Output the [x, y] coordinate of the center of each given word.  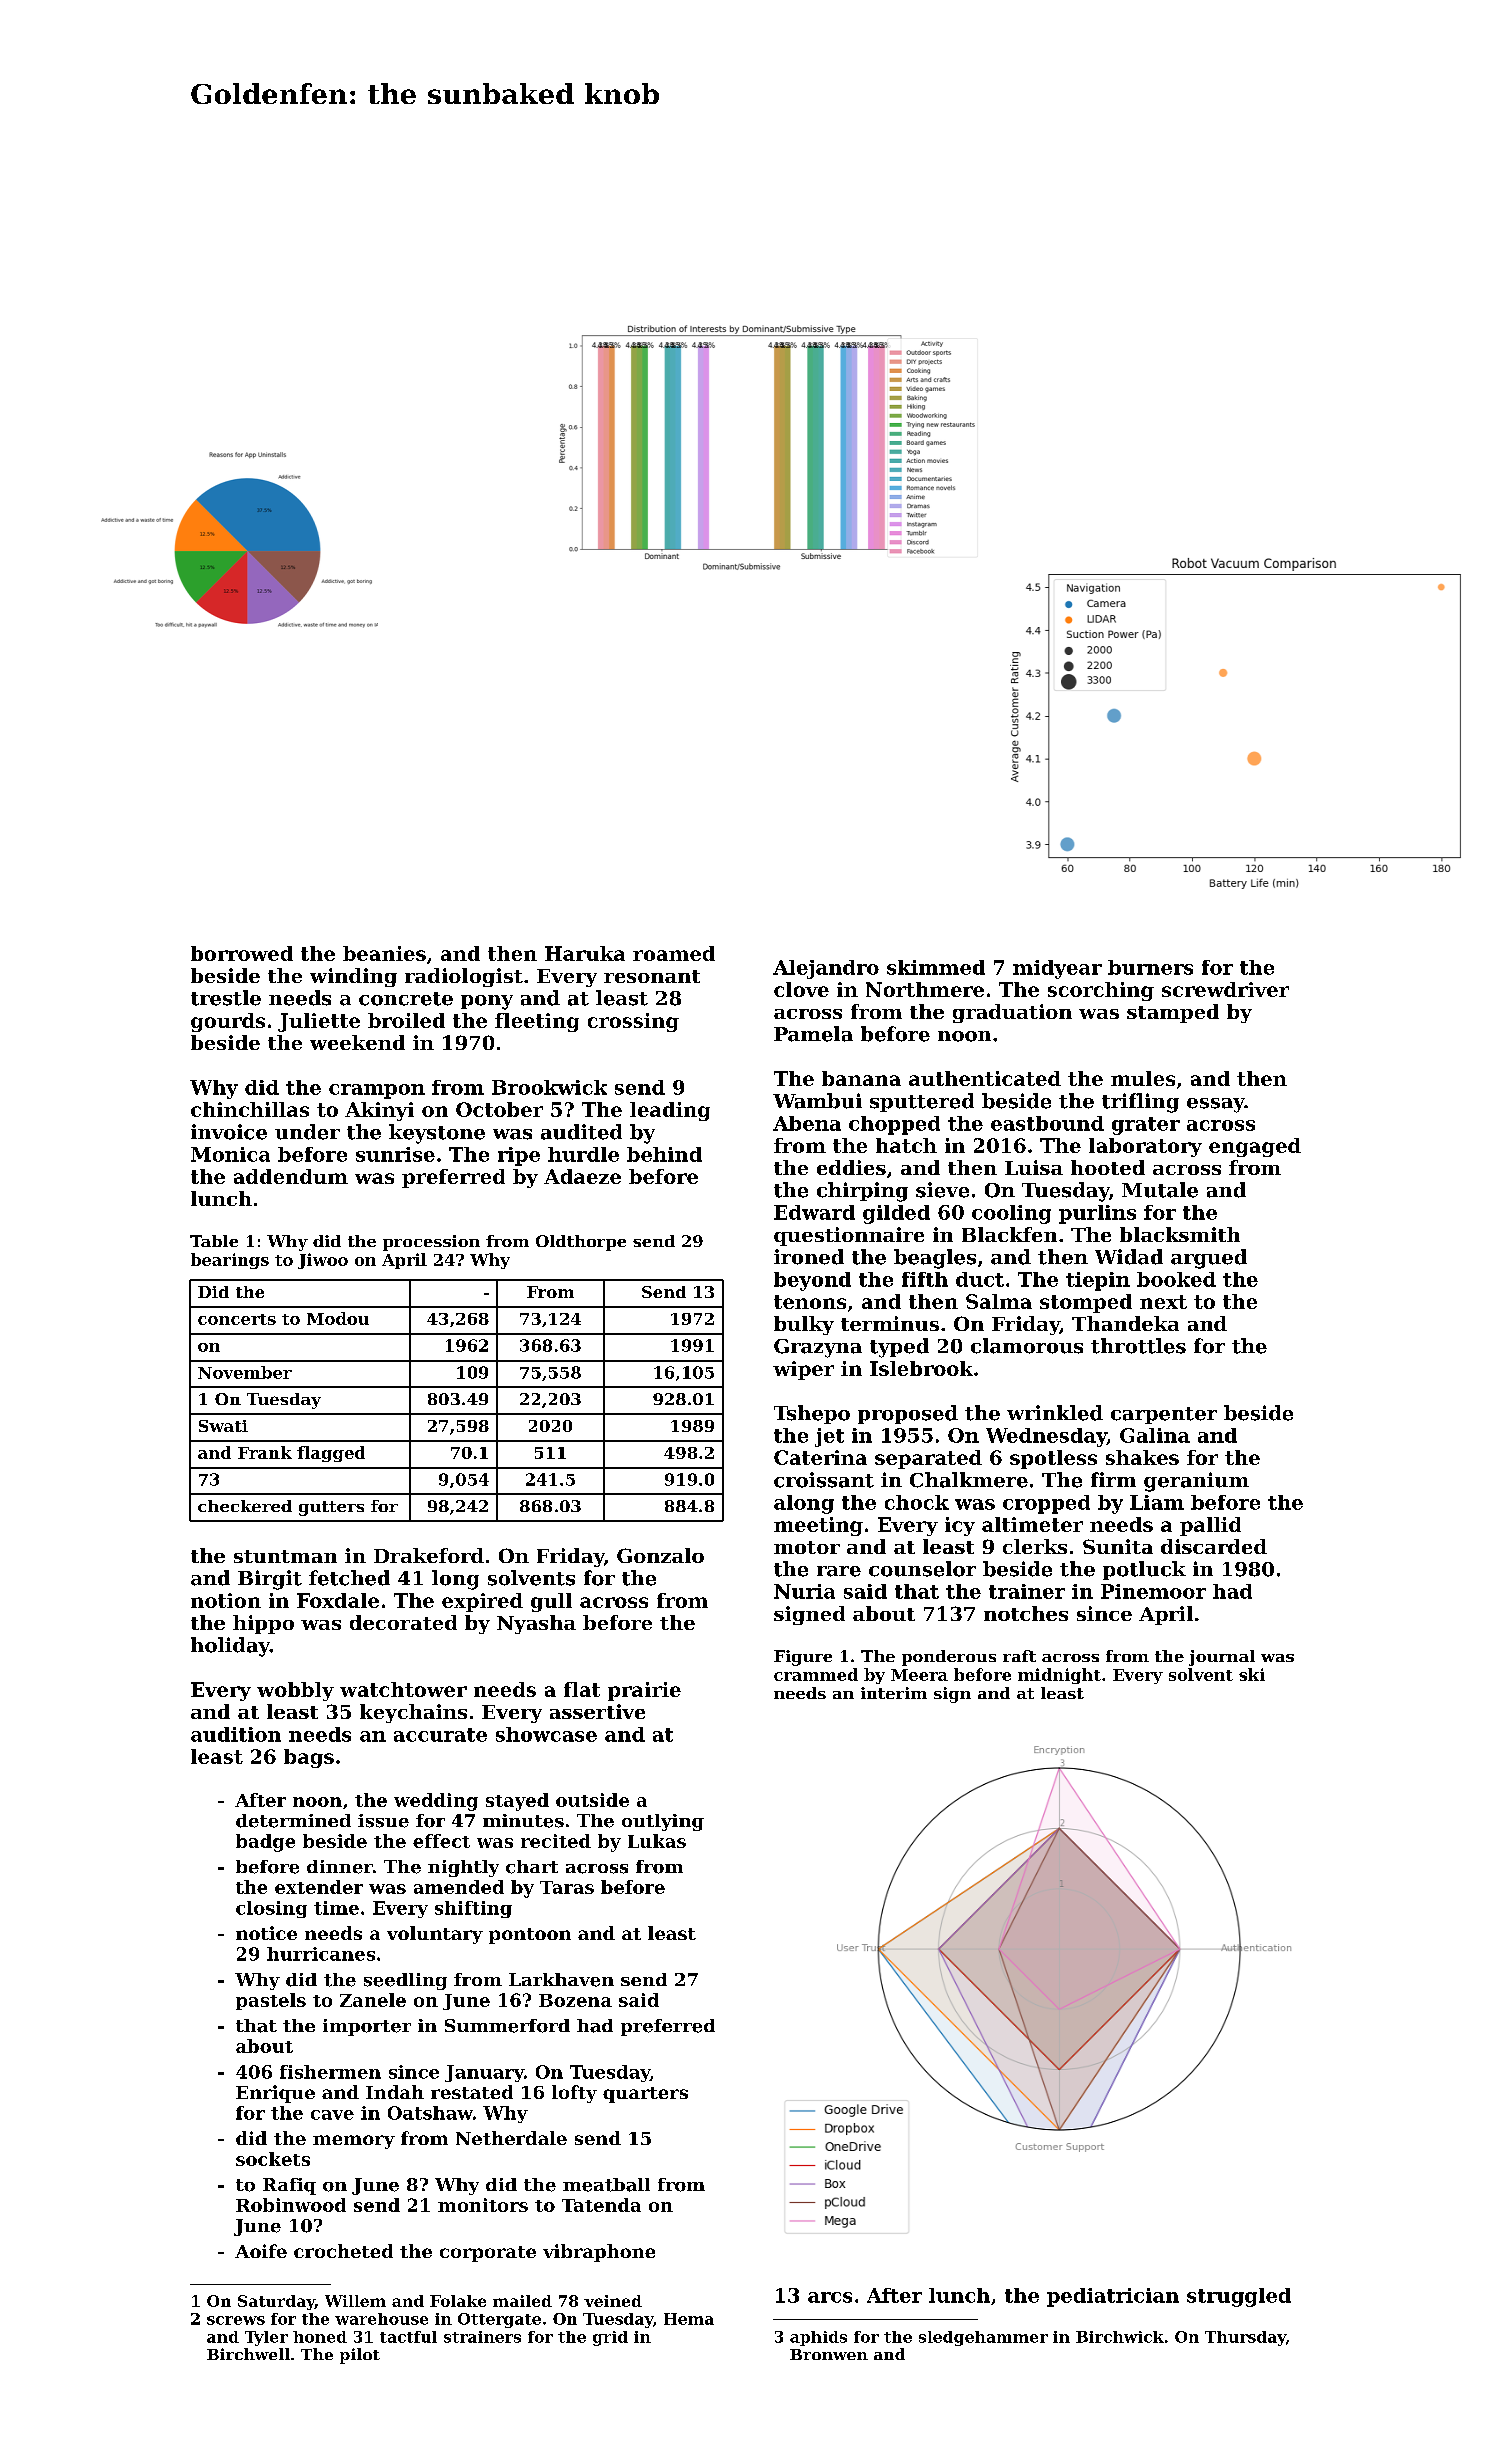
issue [383, 1821]
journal [1222, 1658]
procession [431, 1243]
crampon [377, 1091]
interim [894, 1693]
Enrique [275, 2094]
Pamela [813, 1034]
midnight [1059, 1676]
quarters [645, 2095]
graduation [1012, 1013]
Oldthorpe [581, 1243]
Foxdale [338, 1600]
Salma [999, 1301]
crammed [816, 1674]
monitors [483, 2205]
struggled [1239, 2297]
